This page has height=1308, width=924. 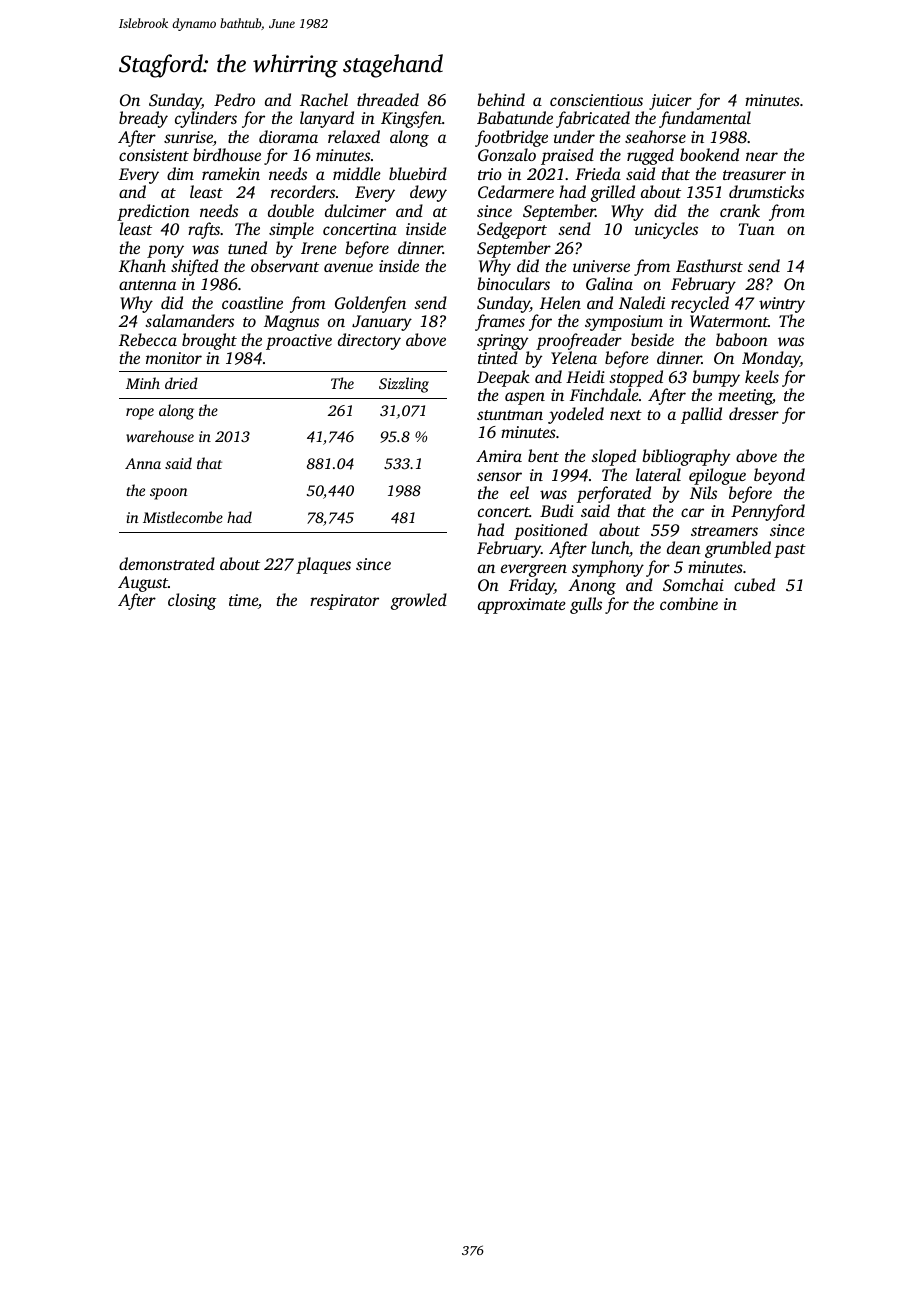 I want to click on spoon, so click(x=168, y=494).
